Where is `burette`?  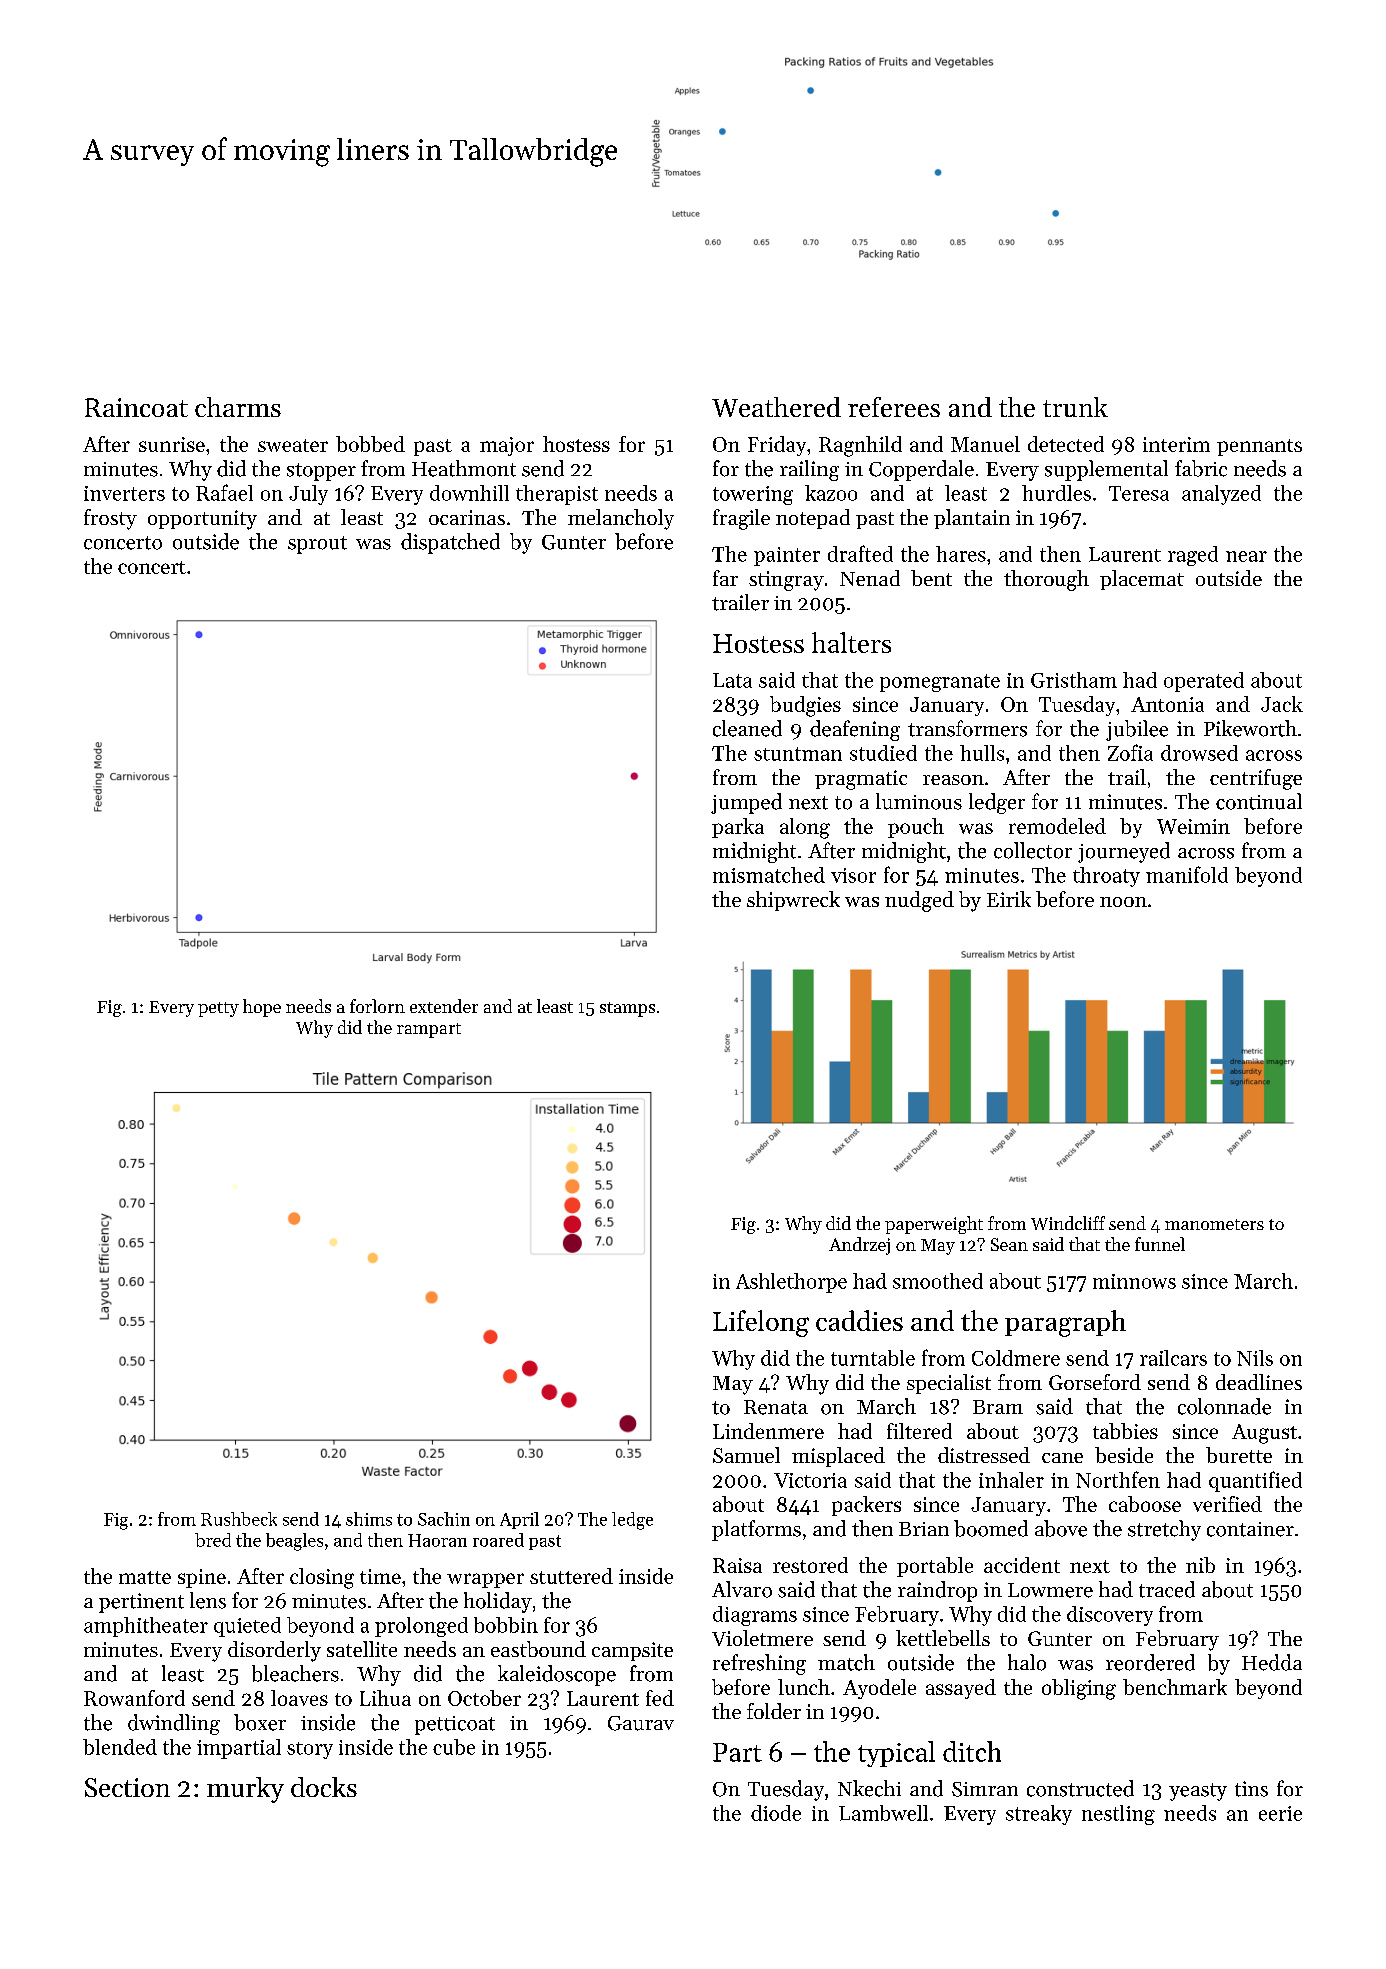
burette is located at coordinates (1239, 1455).
